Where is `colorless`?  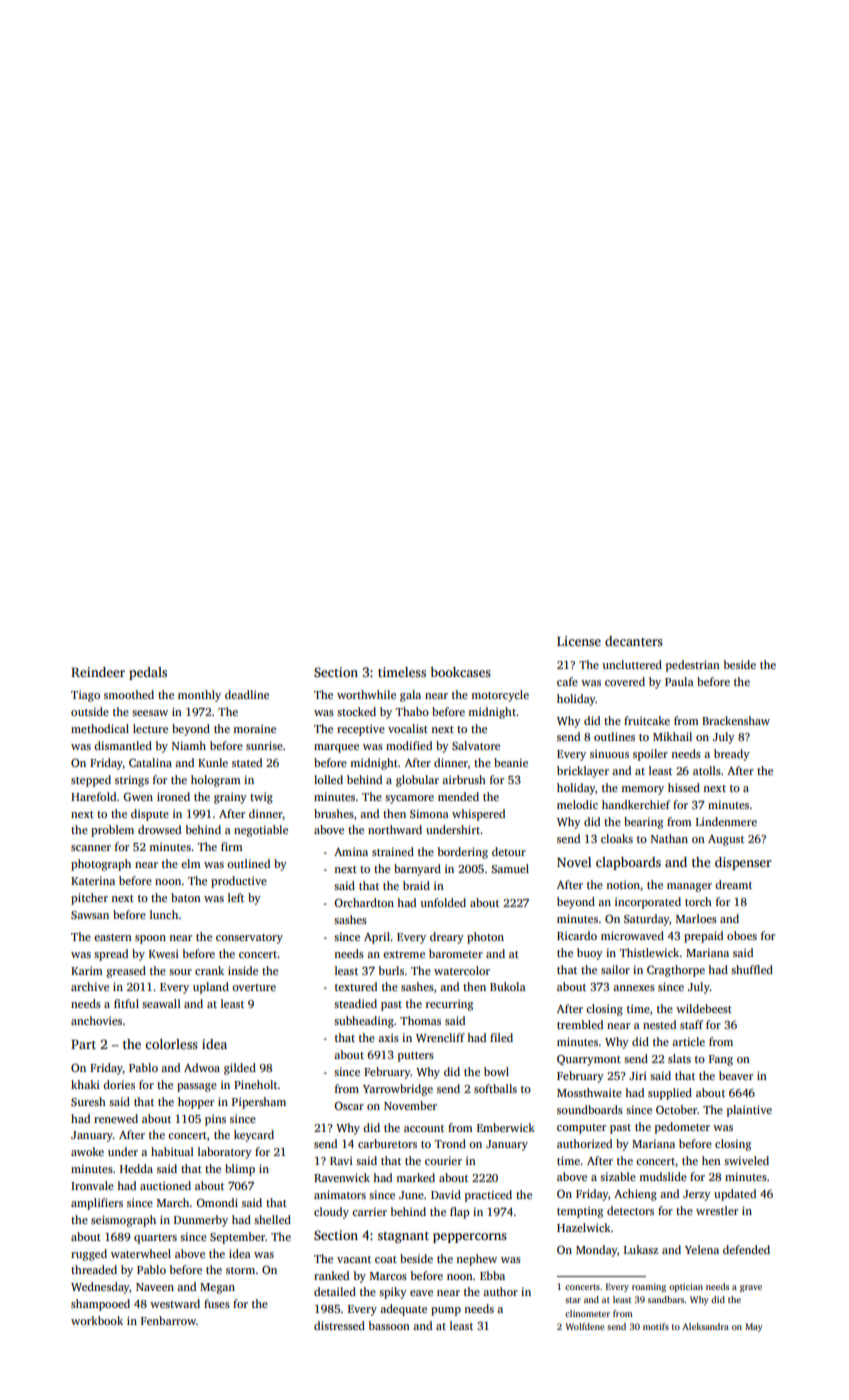 colorless is located at coordinates (171, 1044).
